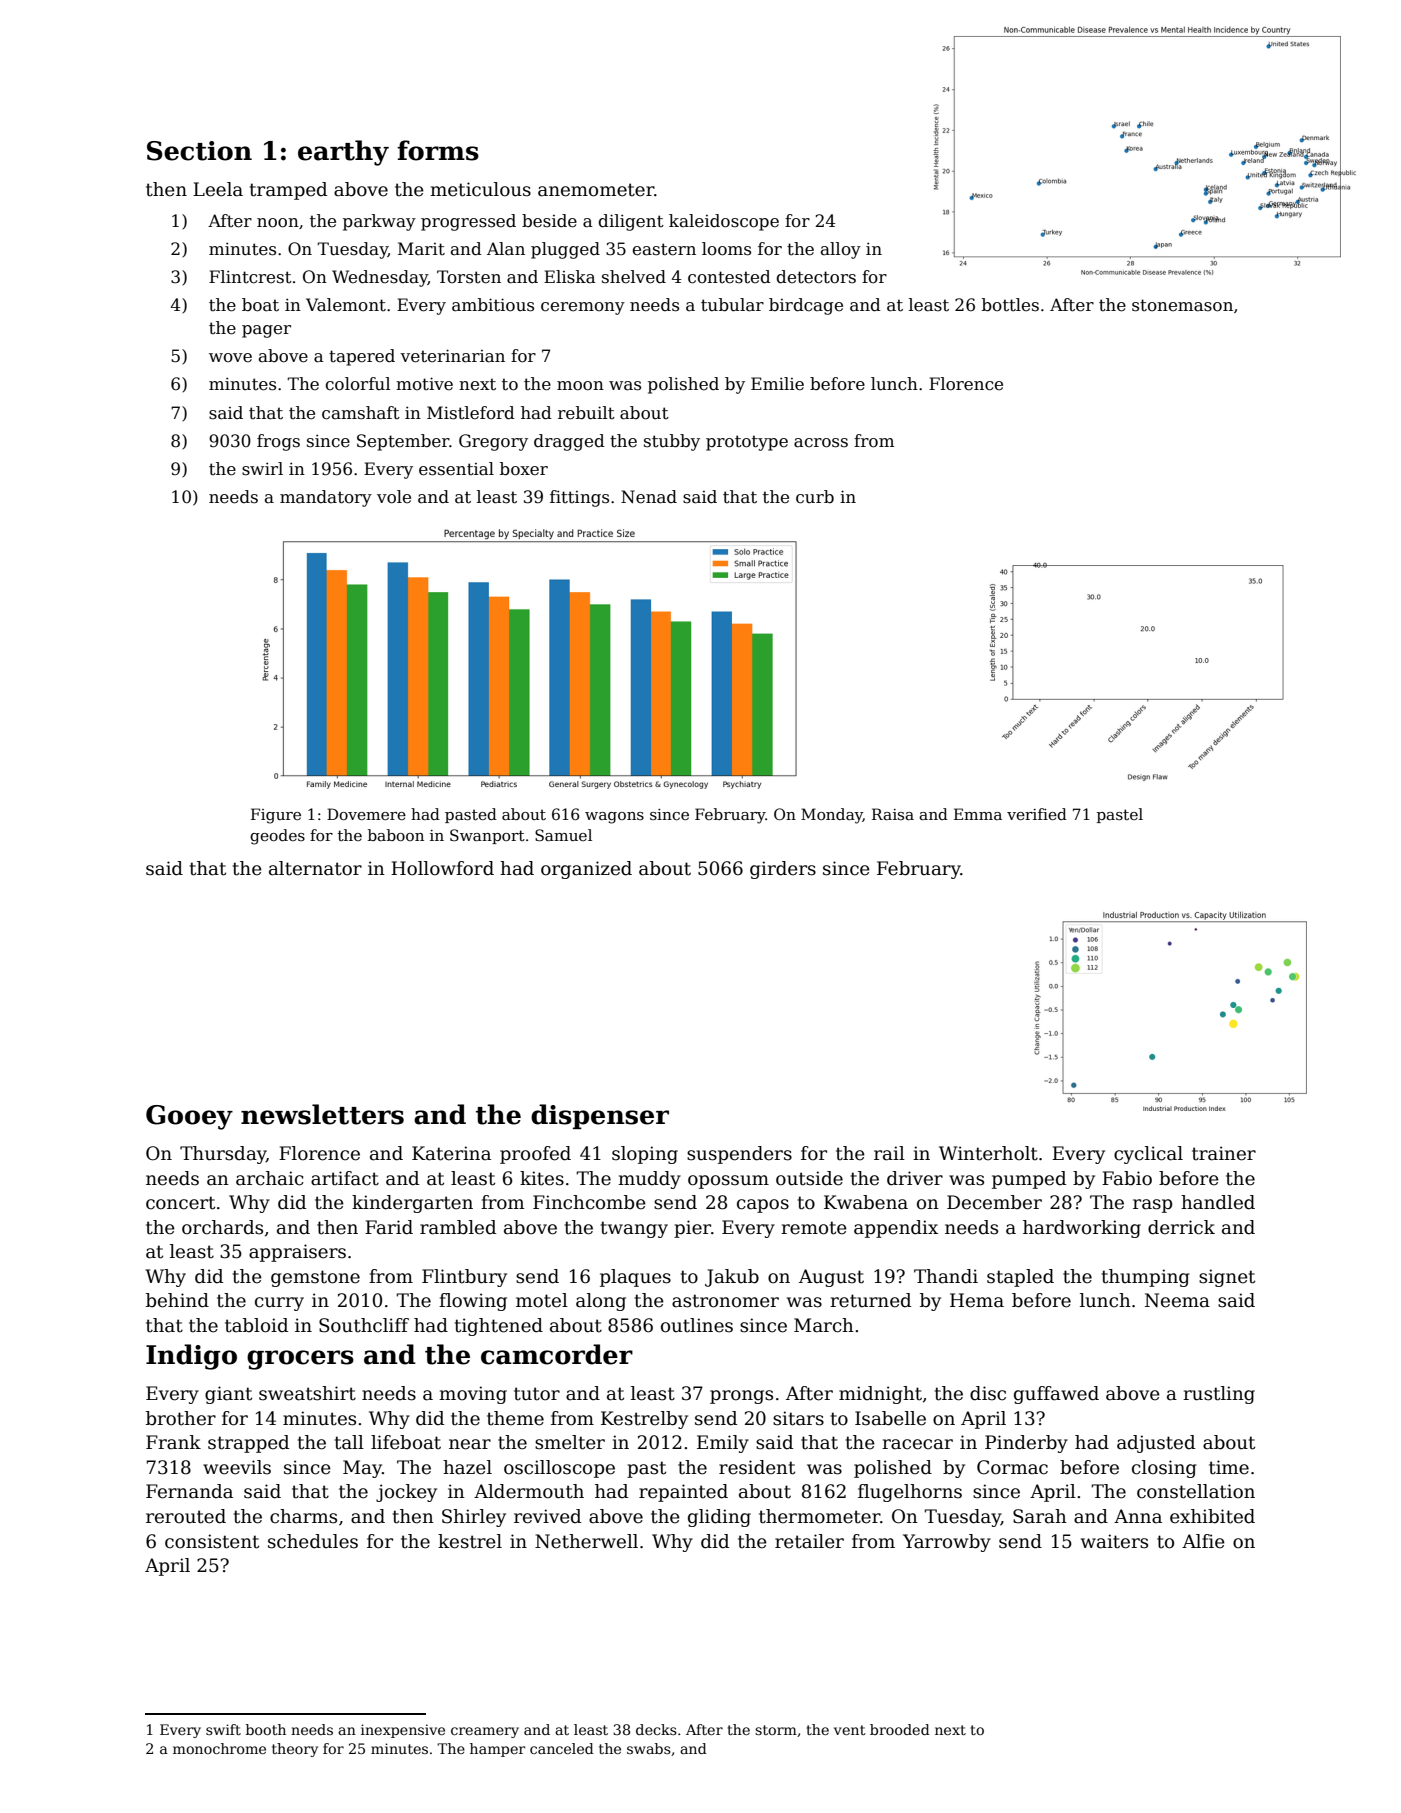  I want to click on forms, so click(438, 150).
